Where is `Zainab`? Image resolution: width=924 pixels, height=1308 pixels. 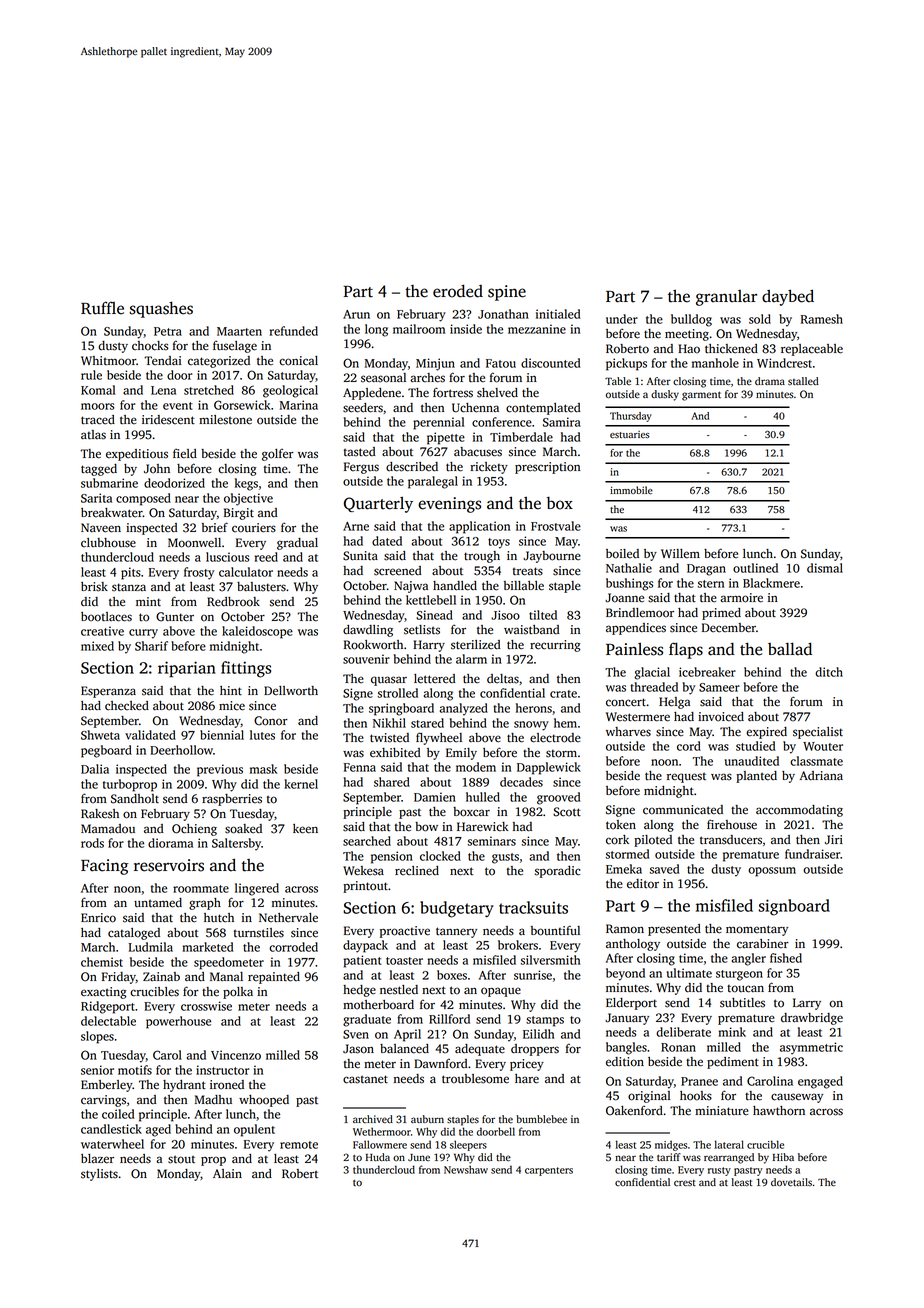 Zainab is located at coordinates (161, 976).
